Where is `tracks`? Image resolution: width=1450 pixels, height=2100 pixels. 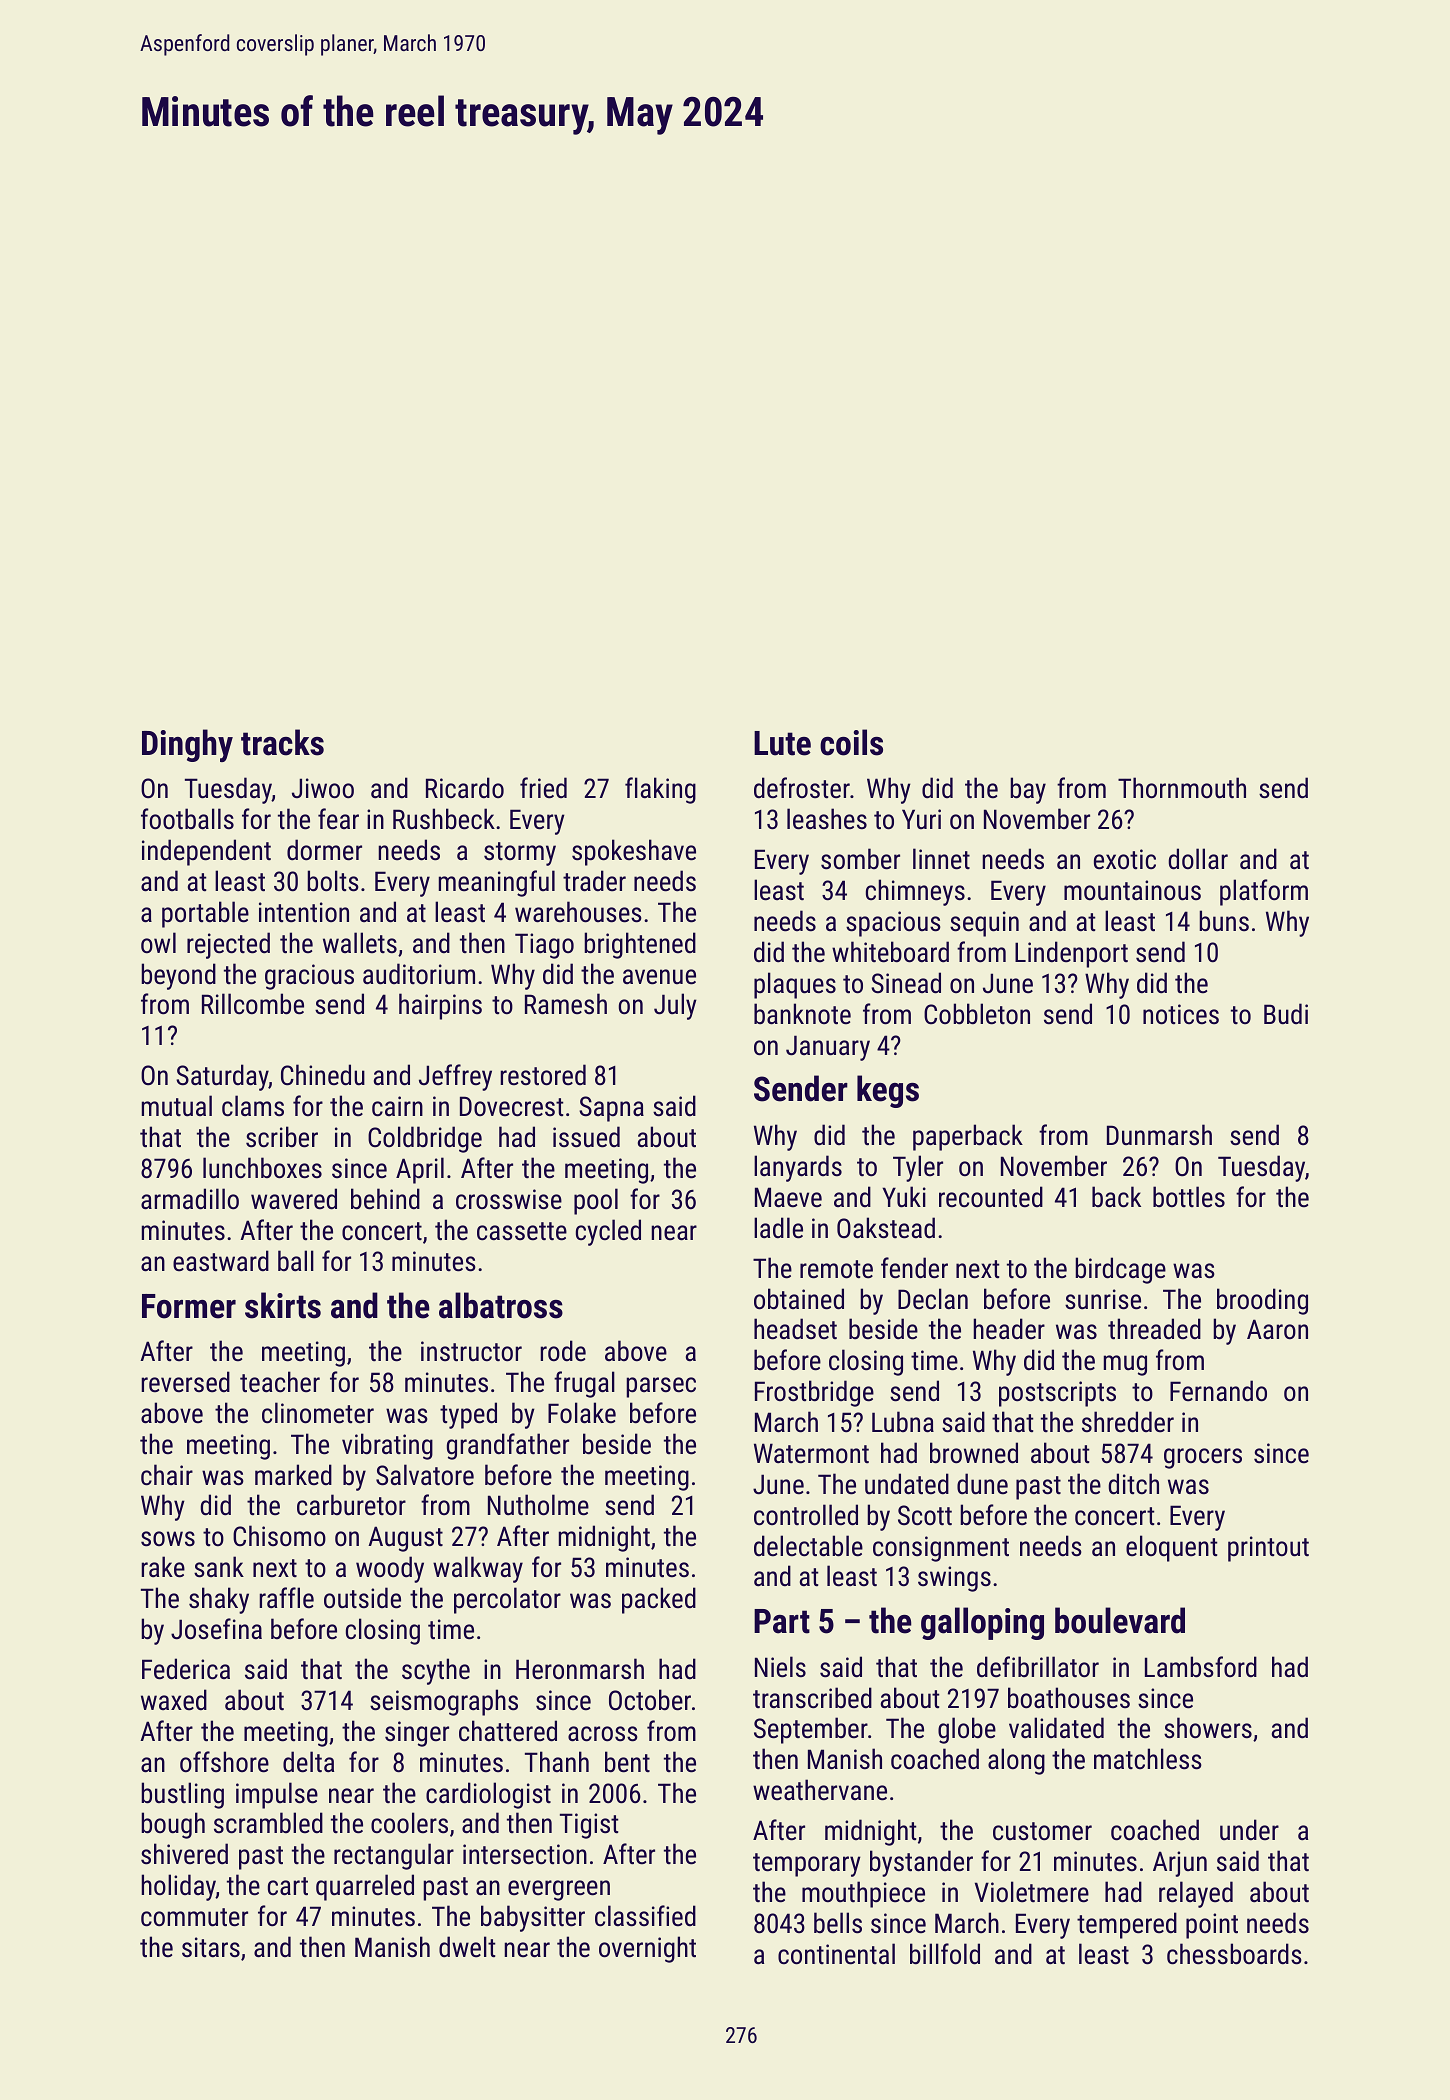 tracks is located at coordinates (282, 742).
